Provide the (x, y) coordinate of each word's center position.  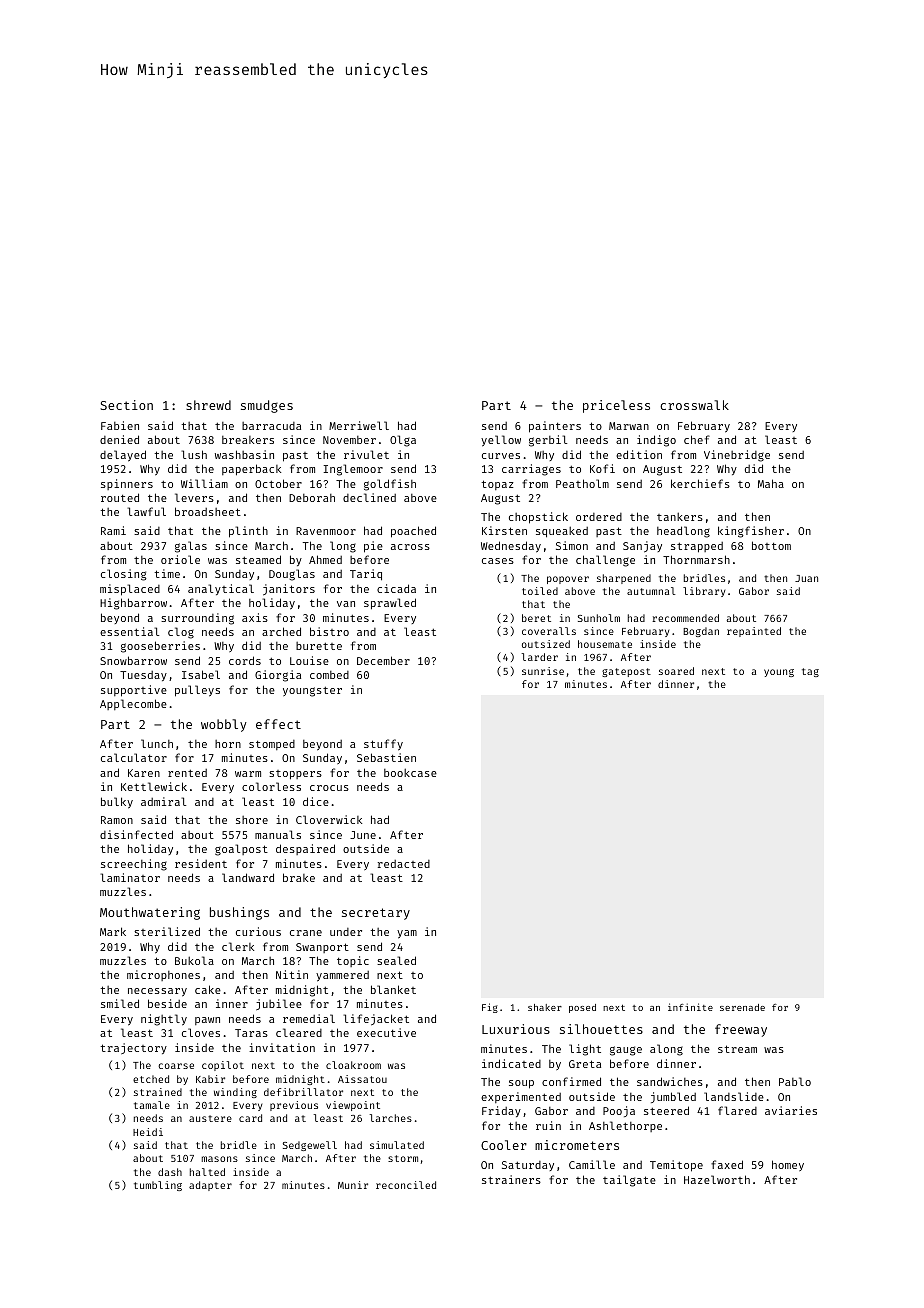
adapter (210, 1186)
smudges (267, 406)
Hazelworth (717, 1179)
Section (126, 405)
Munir (353, 1185)
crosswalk (694, 405)
